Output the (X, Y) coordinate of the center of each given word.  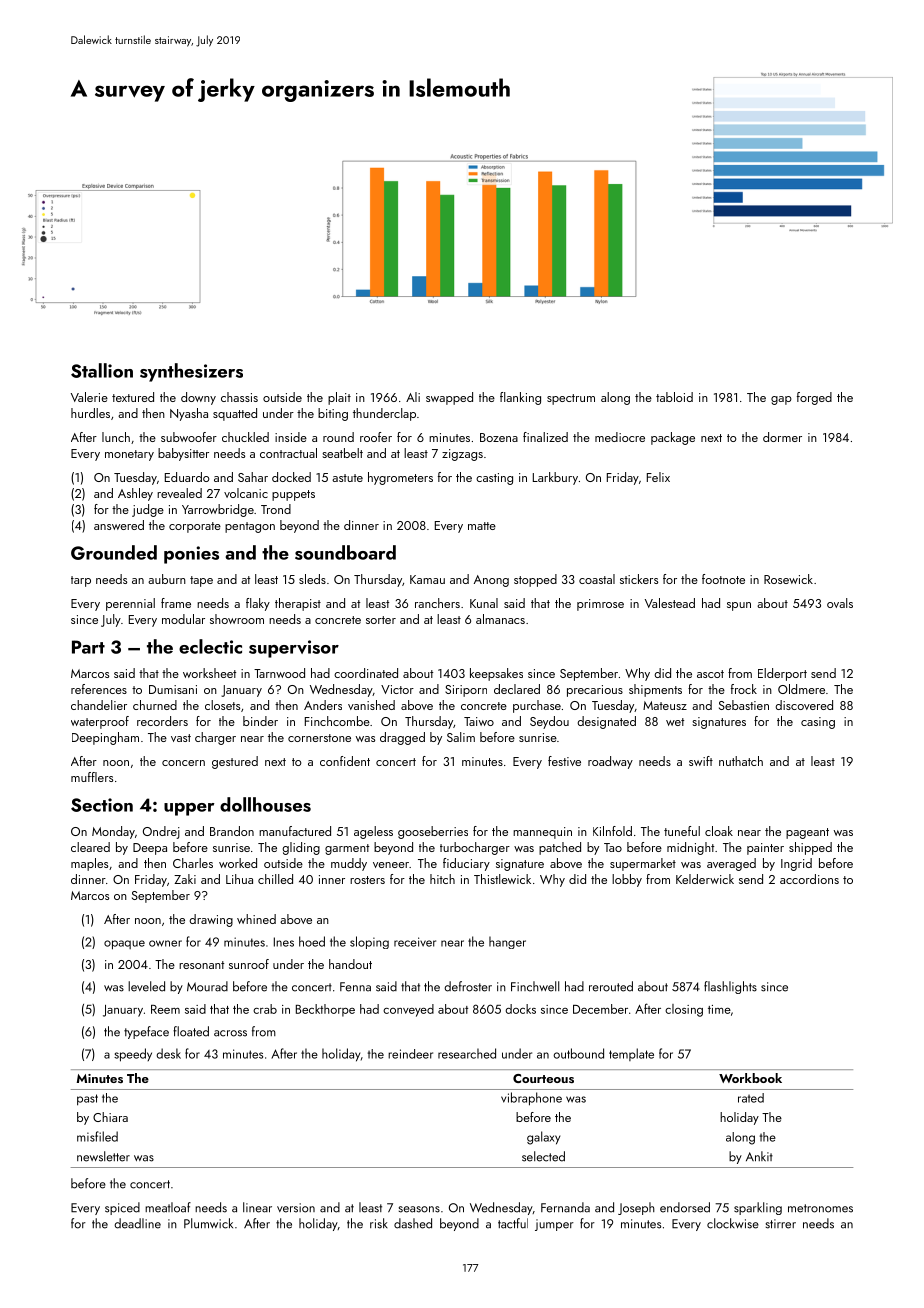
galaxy (543, 1138)
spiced (122, 1208)
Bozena (499, 437)
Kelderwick (705, 879)
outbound (578, 1053)
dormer (782, 437)
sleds (312, 579)
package (673, 438)
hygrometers (400, 478)
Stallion (102, 370)
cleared (90, 847)
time (719, 1009)
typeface (146, 1032)
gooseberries (433, 832)
